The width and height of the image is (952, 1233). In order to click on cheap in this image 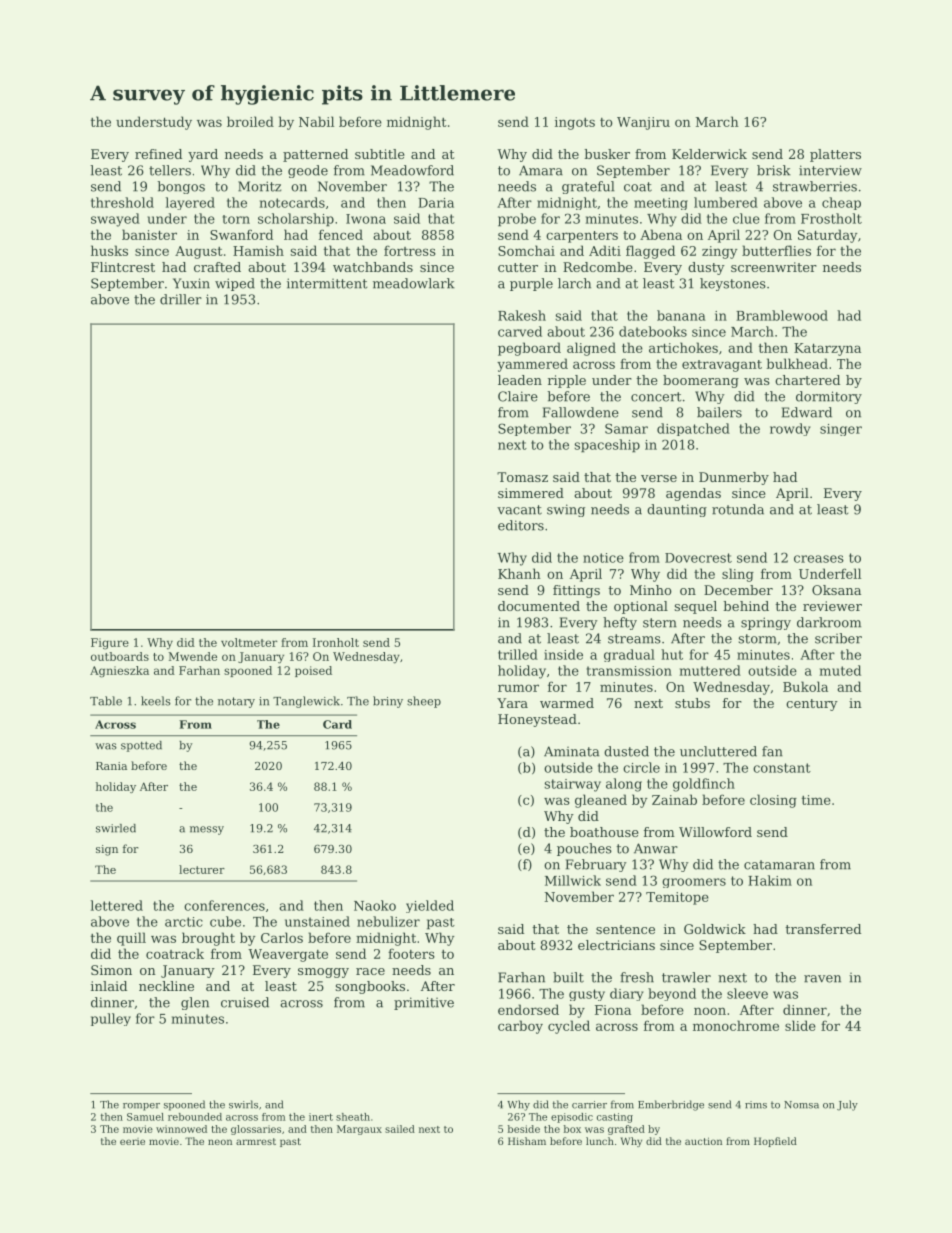, I will do `click(841, 203)`.
